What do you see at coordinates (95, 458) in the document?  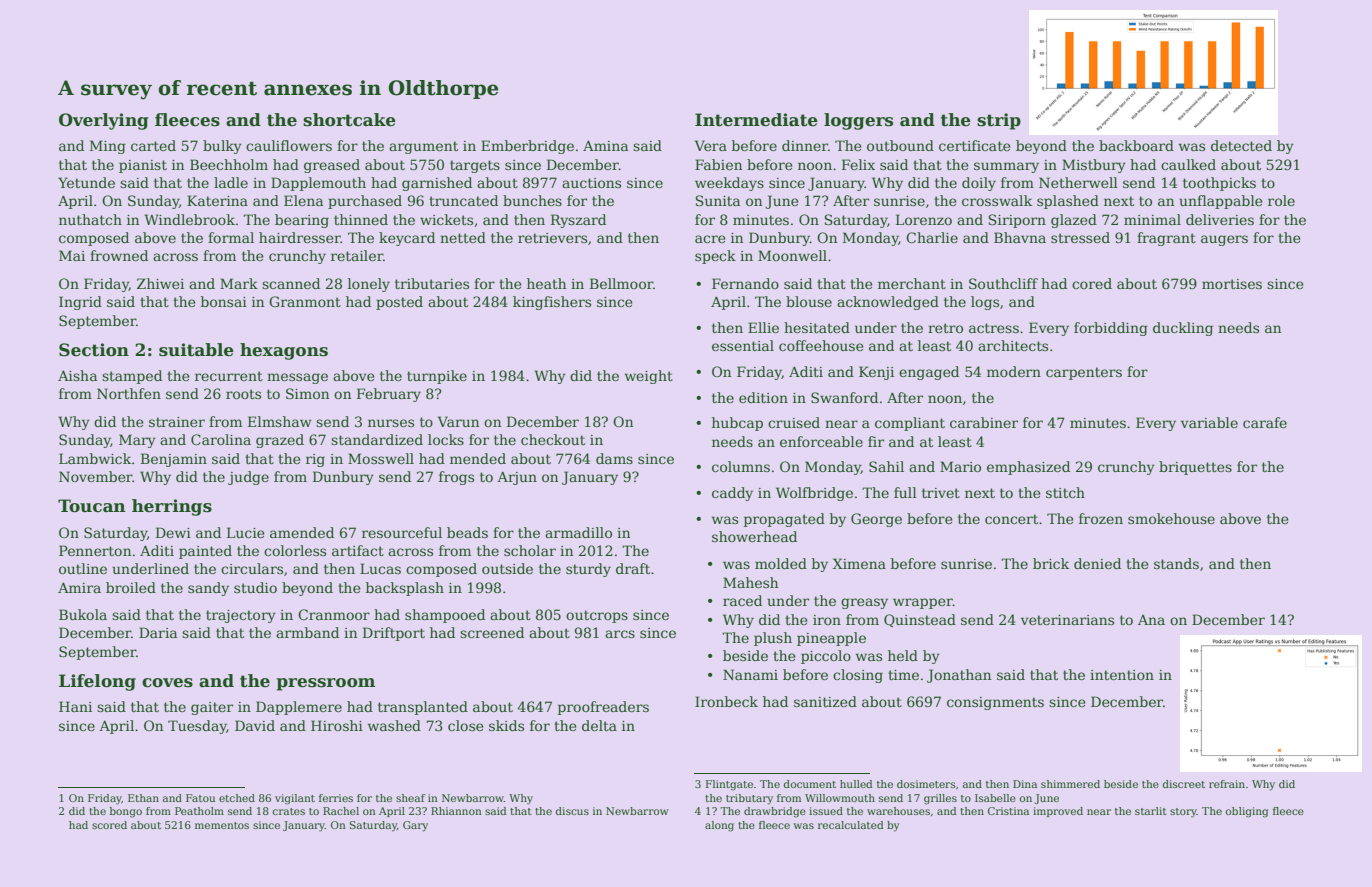 I see `Lambwick` at bounding box center [95, 458].
